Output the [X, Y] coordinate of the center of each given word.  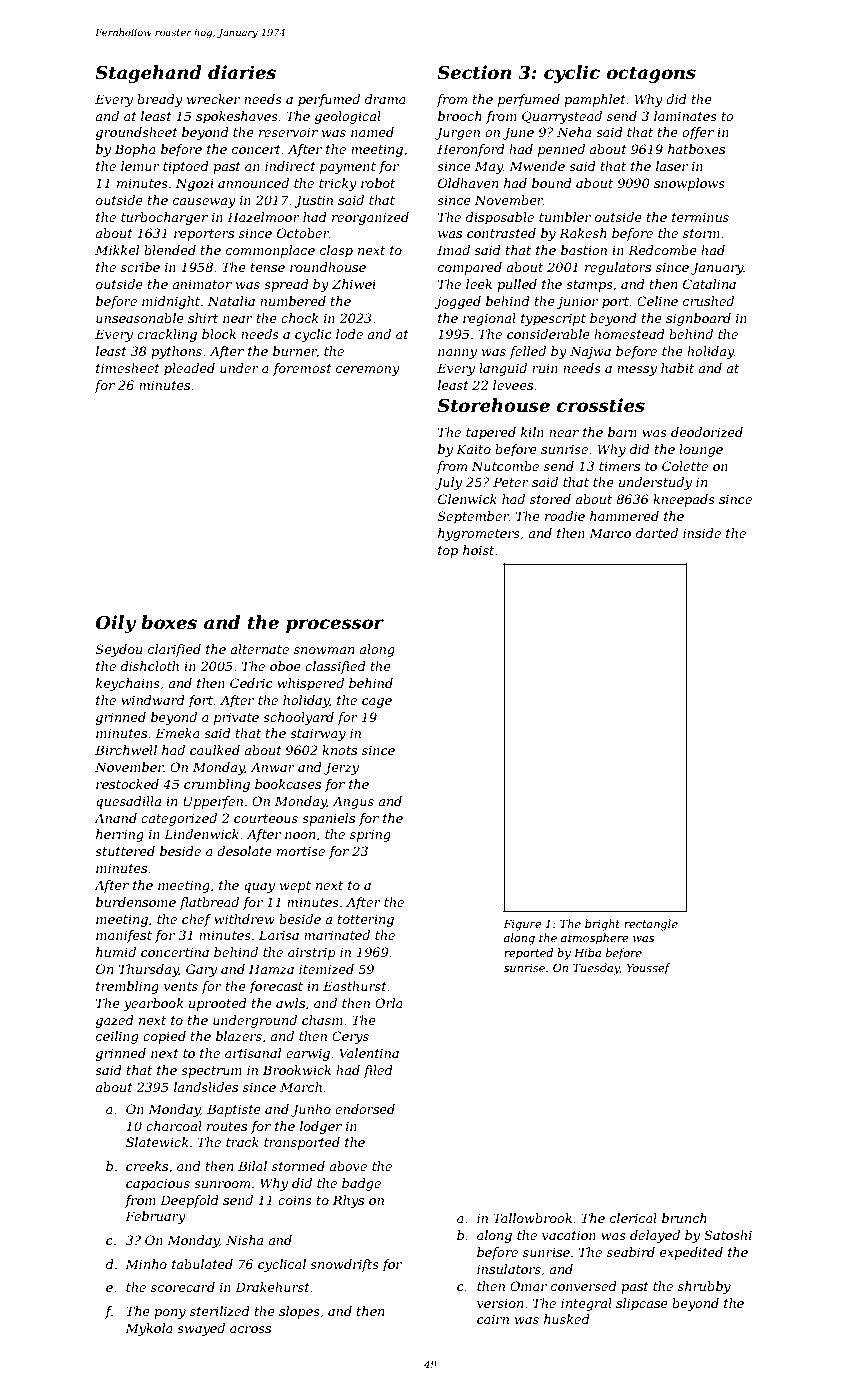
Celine [657, 301]
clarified [174, 650]
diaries [242, 72]
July [448, 483]
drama [385, 99]
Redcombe [662, 250]
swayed [201, 1329]
